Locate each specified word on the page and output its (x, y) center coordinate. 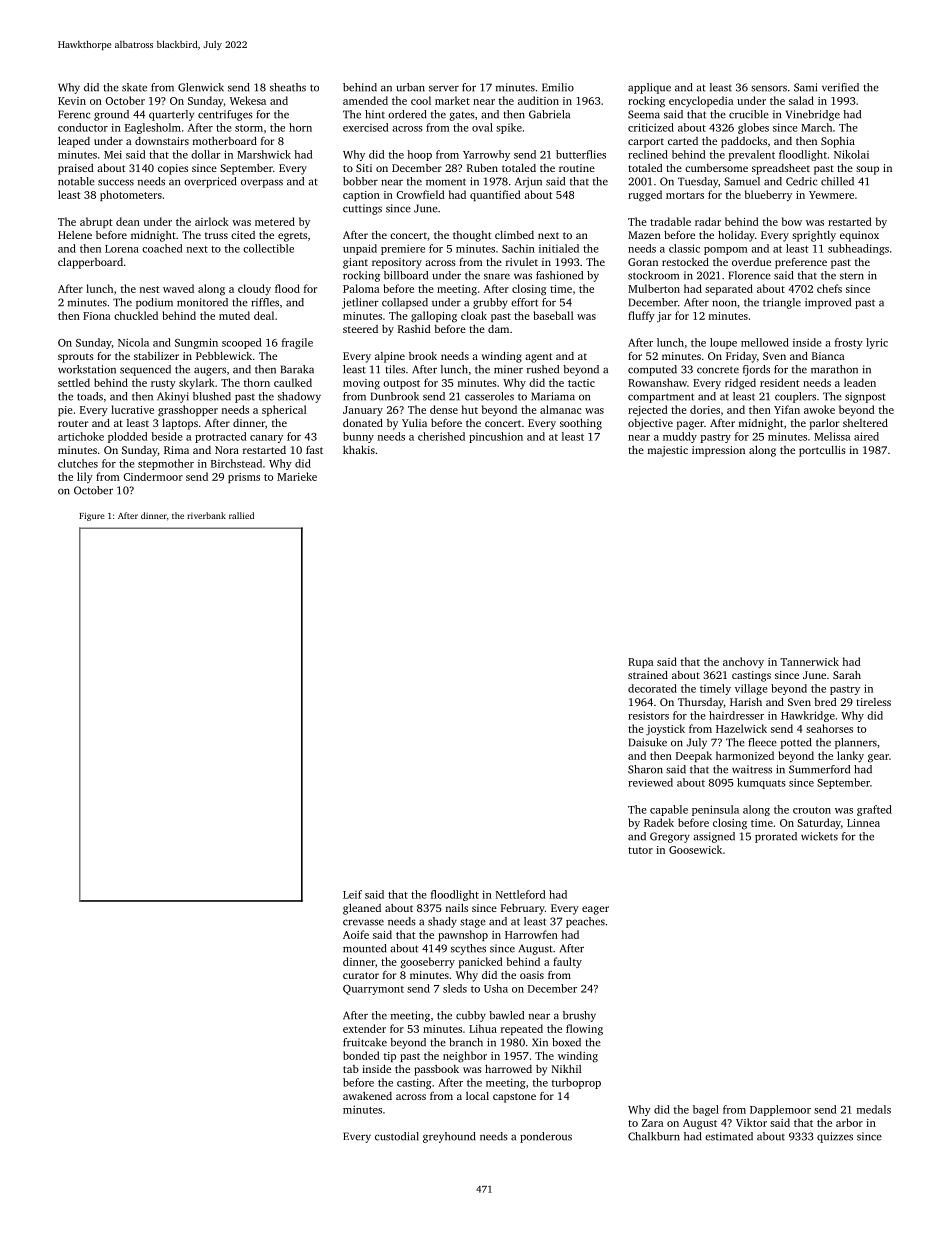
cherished (441, 436)
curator (361, 975)
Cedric (801, 181)
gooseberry (427, 963)
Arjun (528, 182)
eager (595, 910)
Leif (352, 894)
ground (111, 115)
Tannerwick (809, 661)
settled (74, 382)
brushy (579, 1016)
